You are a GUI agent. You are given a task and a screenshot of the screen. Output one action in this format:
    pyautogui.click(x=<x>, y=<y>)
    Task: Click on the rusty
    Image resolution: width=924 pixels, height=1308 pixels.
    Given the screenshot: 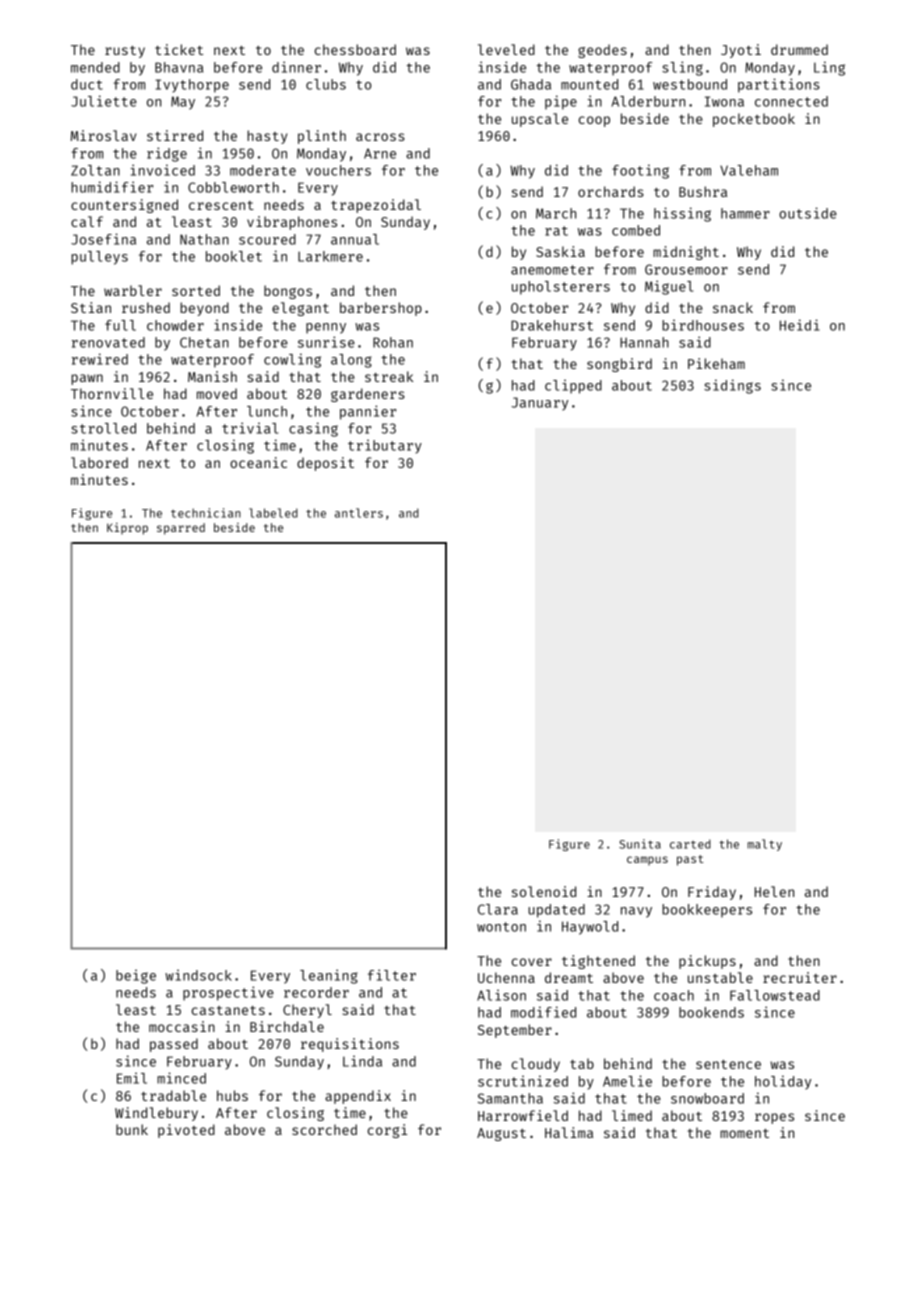 What is the action you would take?
    pyautogui.click(x=125, y=52)
